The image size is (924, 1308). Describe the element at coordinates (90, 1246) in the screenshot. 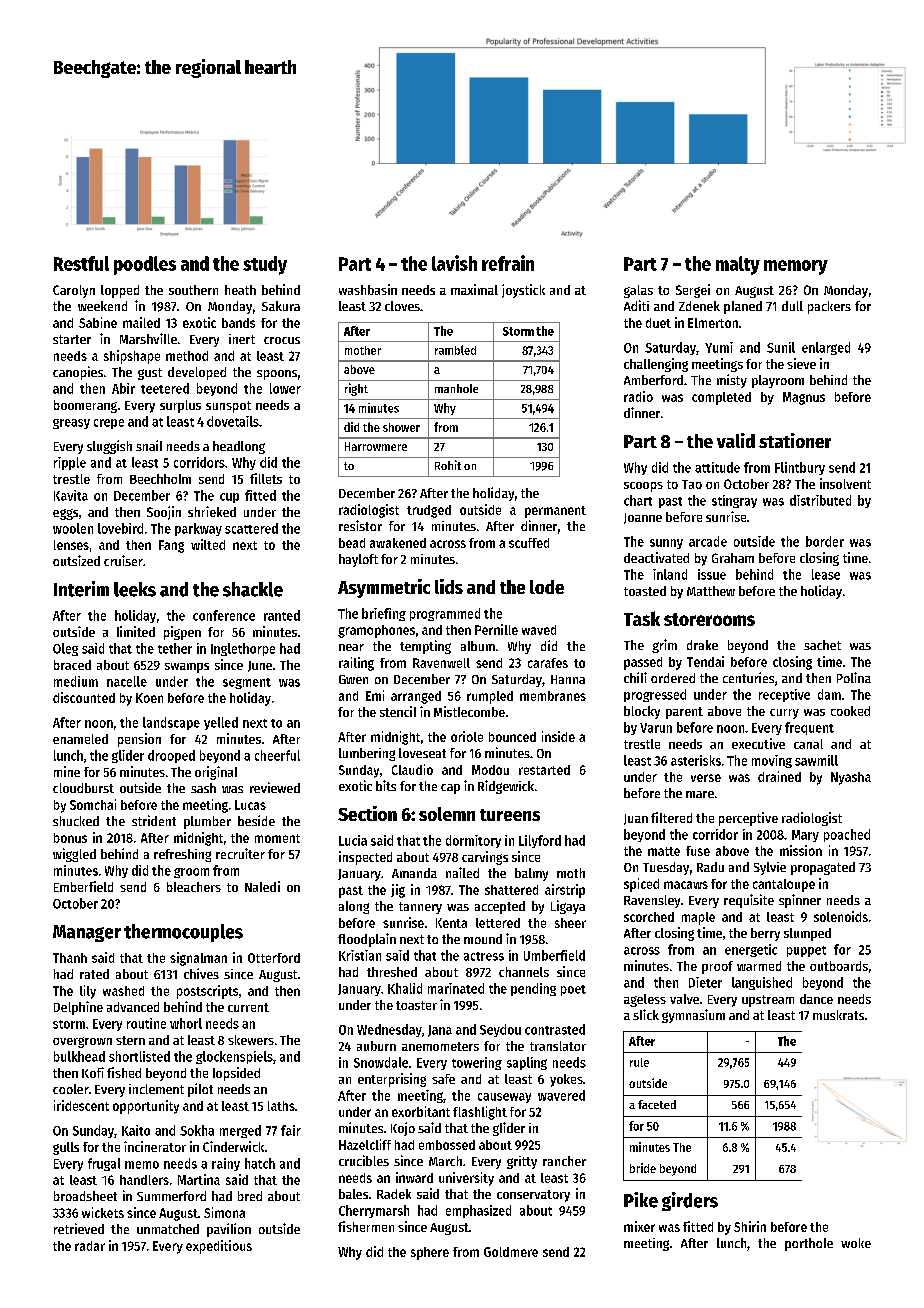

I see `radar` at that location.
